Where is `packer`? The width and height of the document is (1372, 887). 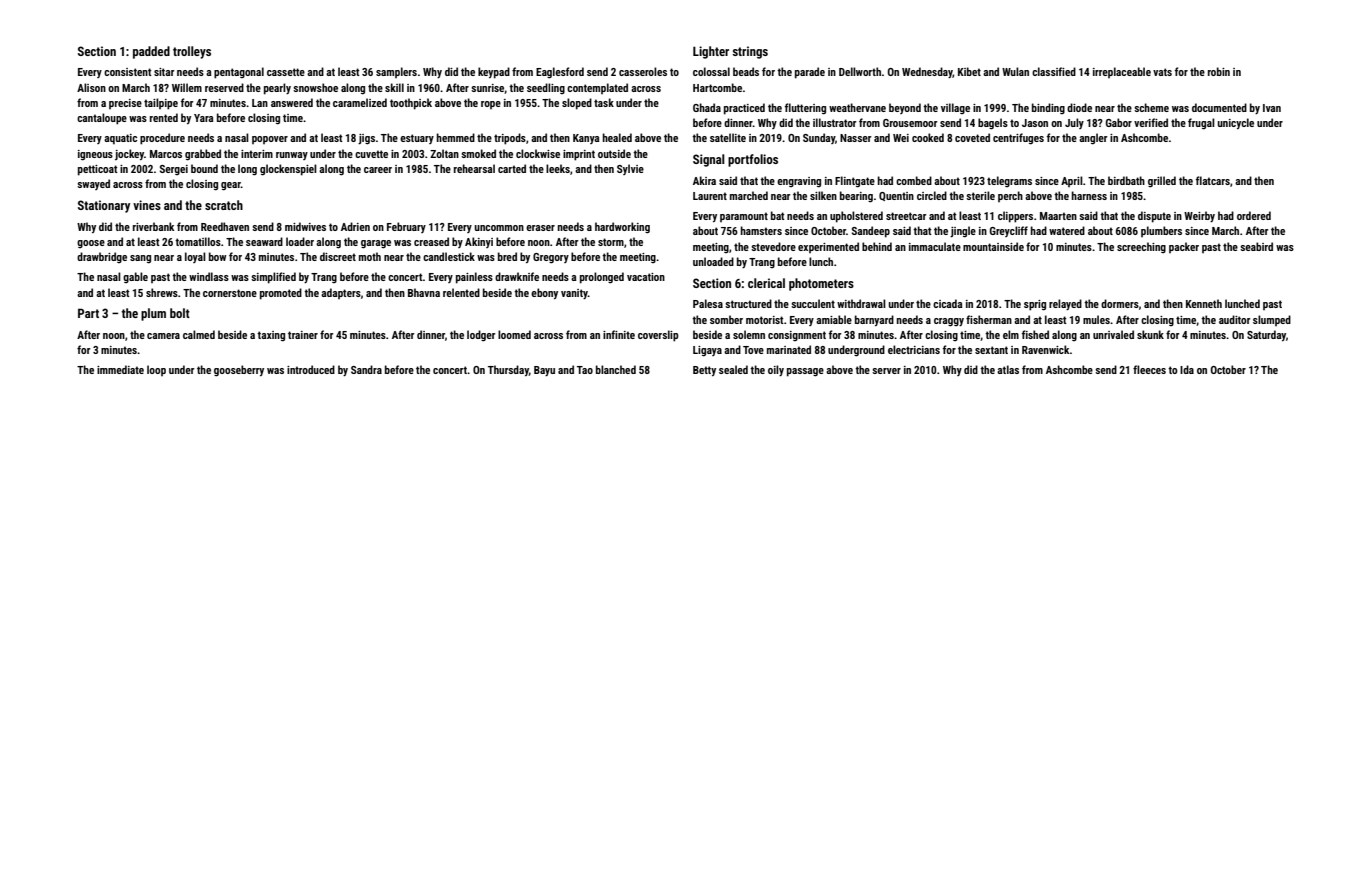
packer is located at coordinates (1184, 247).
